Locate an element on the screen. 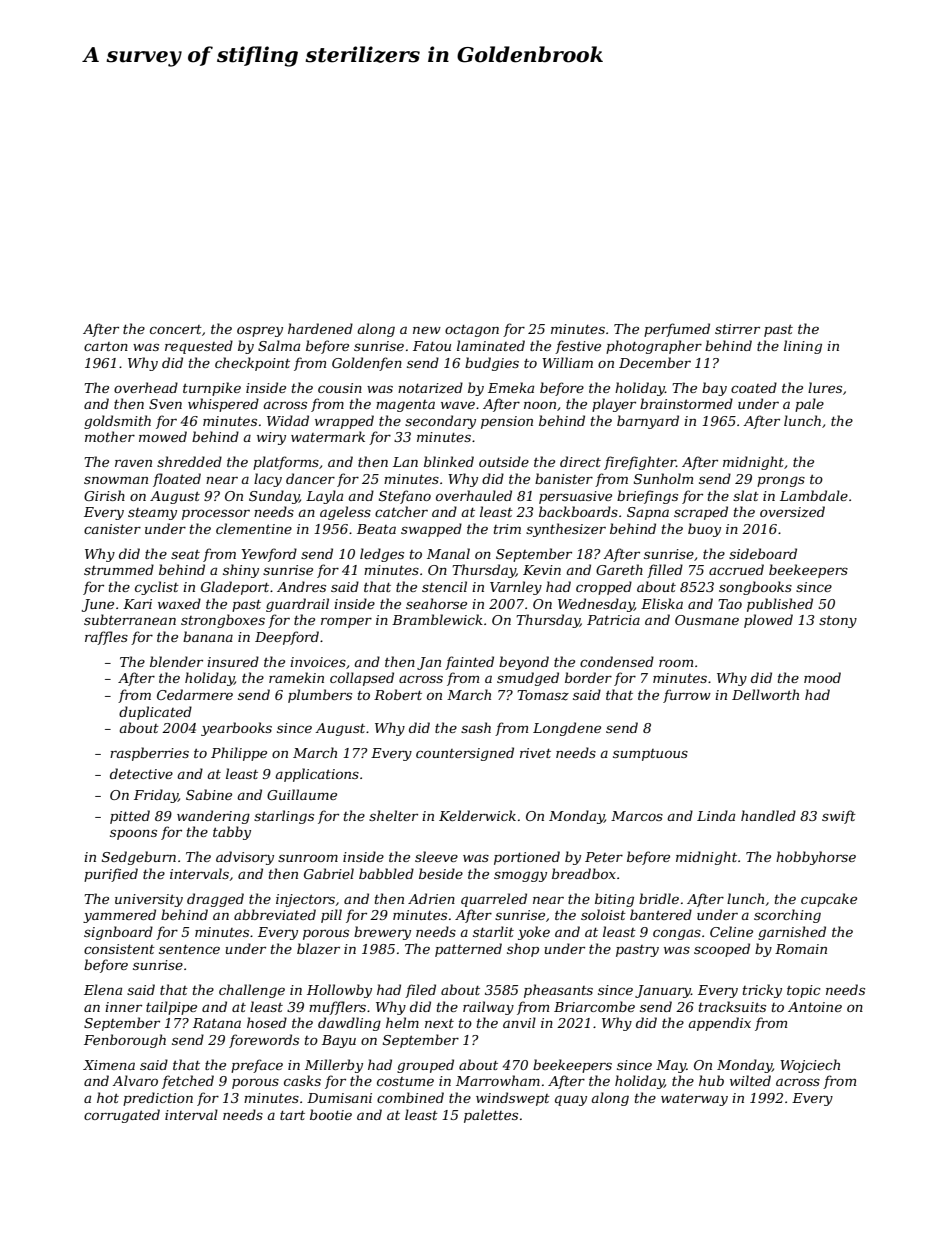 Image resolution: width=952 pixels, height=1233 pixels. overhead is located at coordinates (146, 387).
